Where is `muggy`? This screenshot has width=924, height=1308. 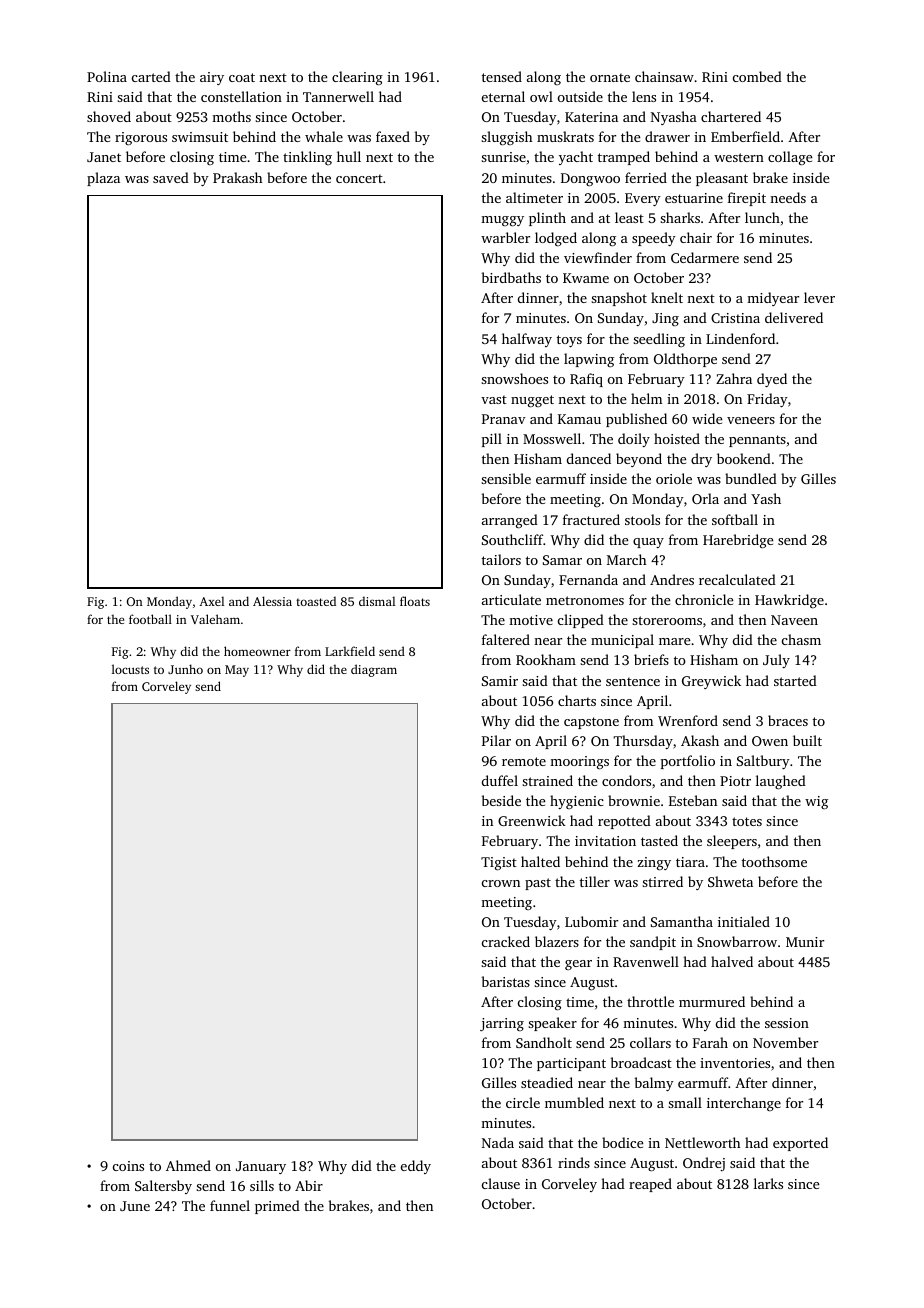 muggy is located at coordinates (502, 221).
